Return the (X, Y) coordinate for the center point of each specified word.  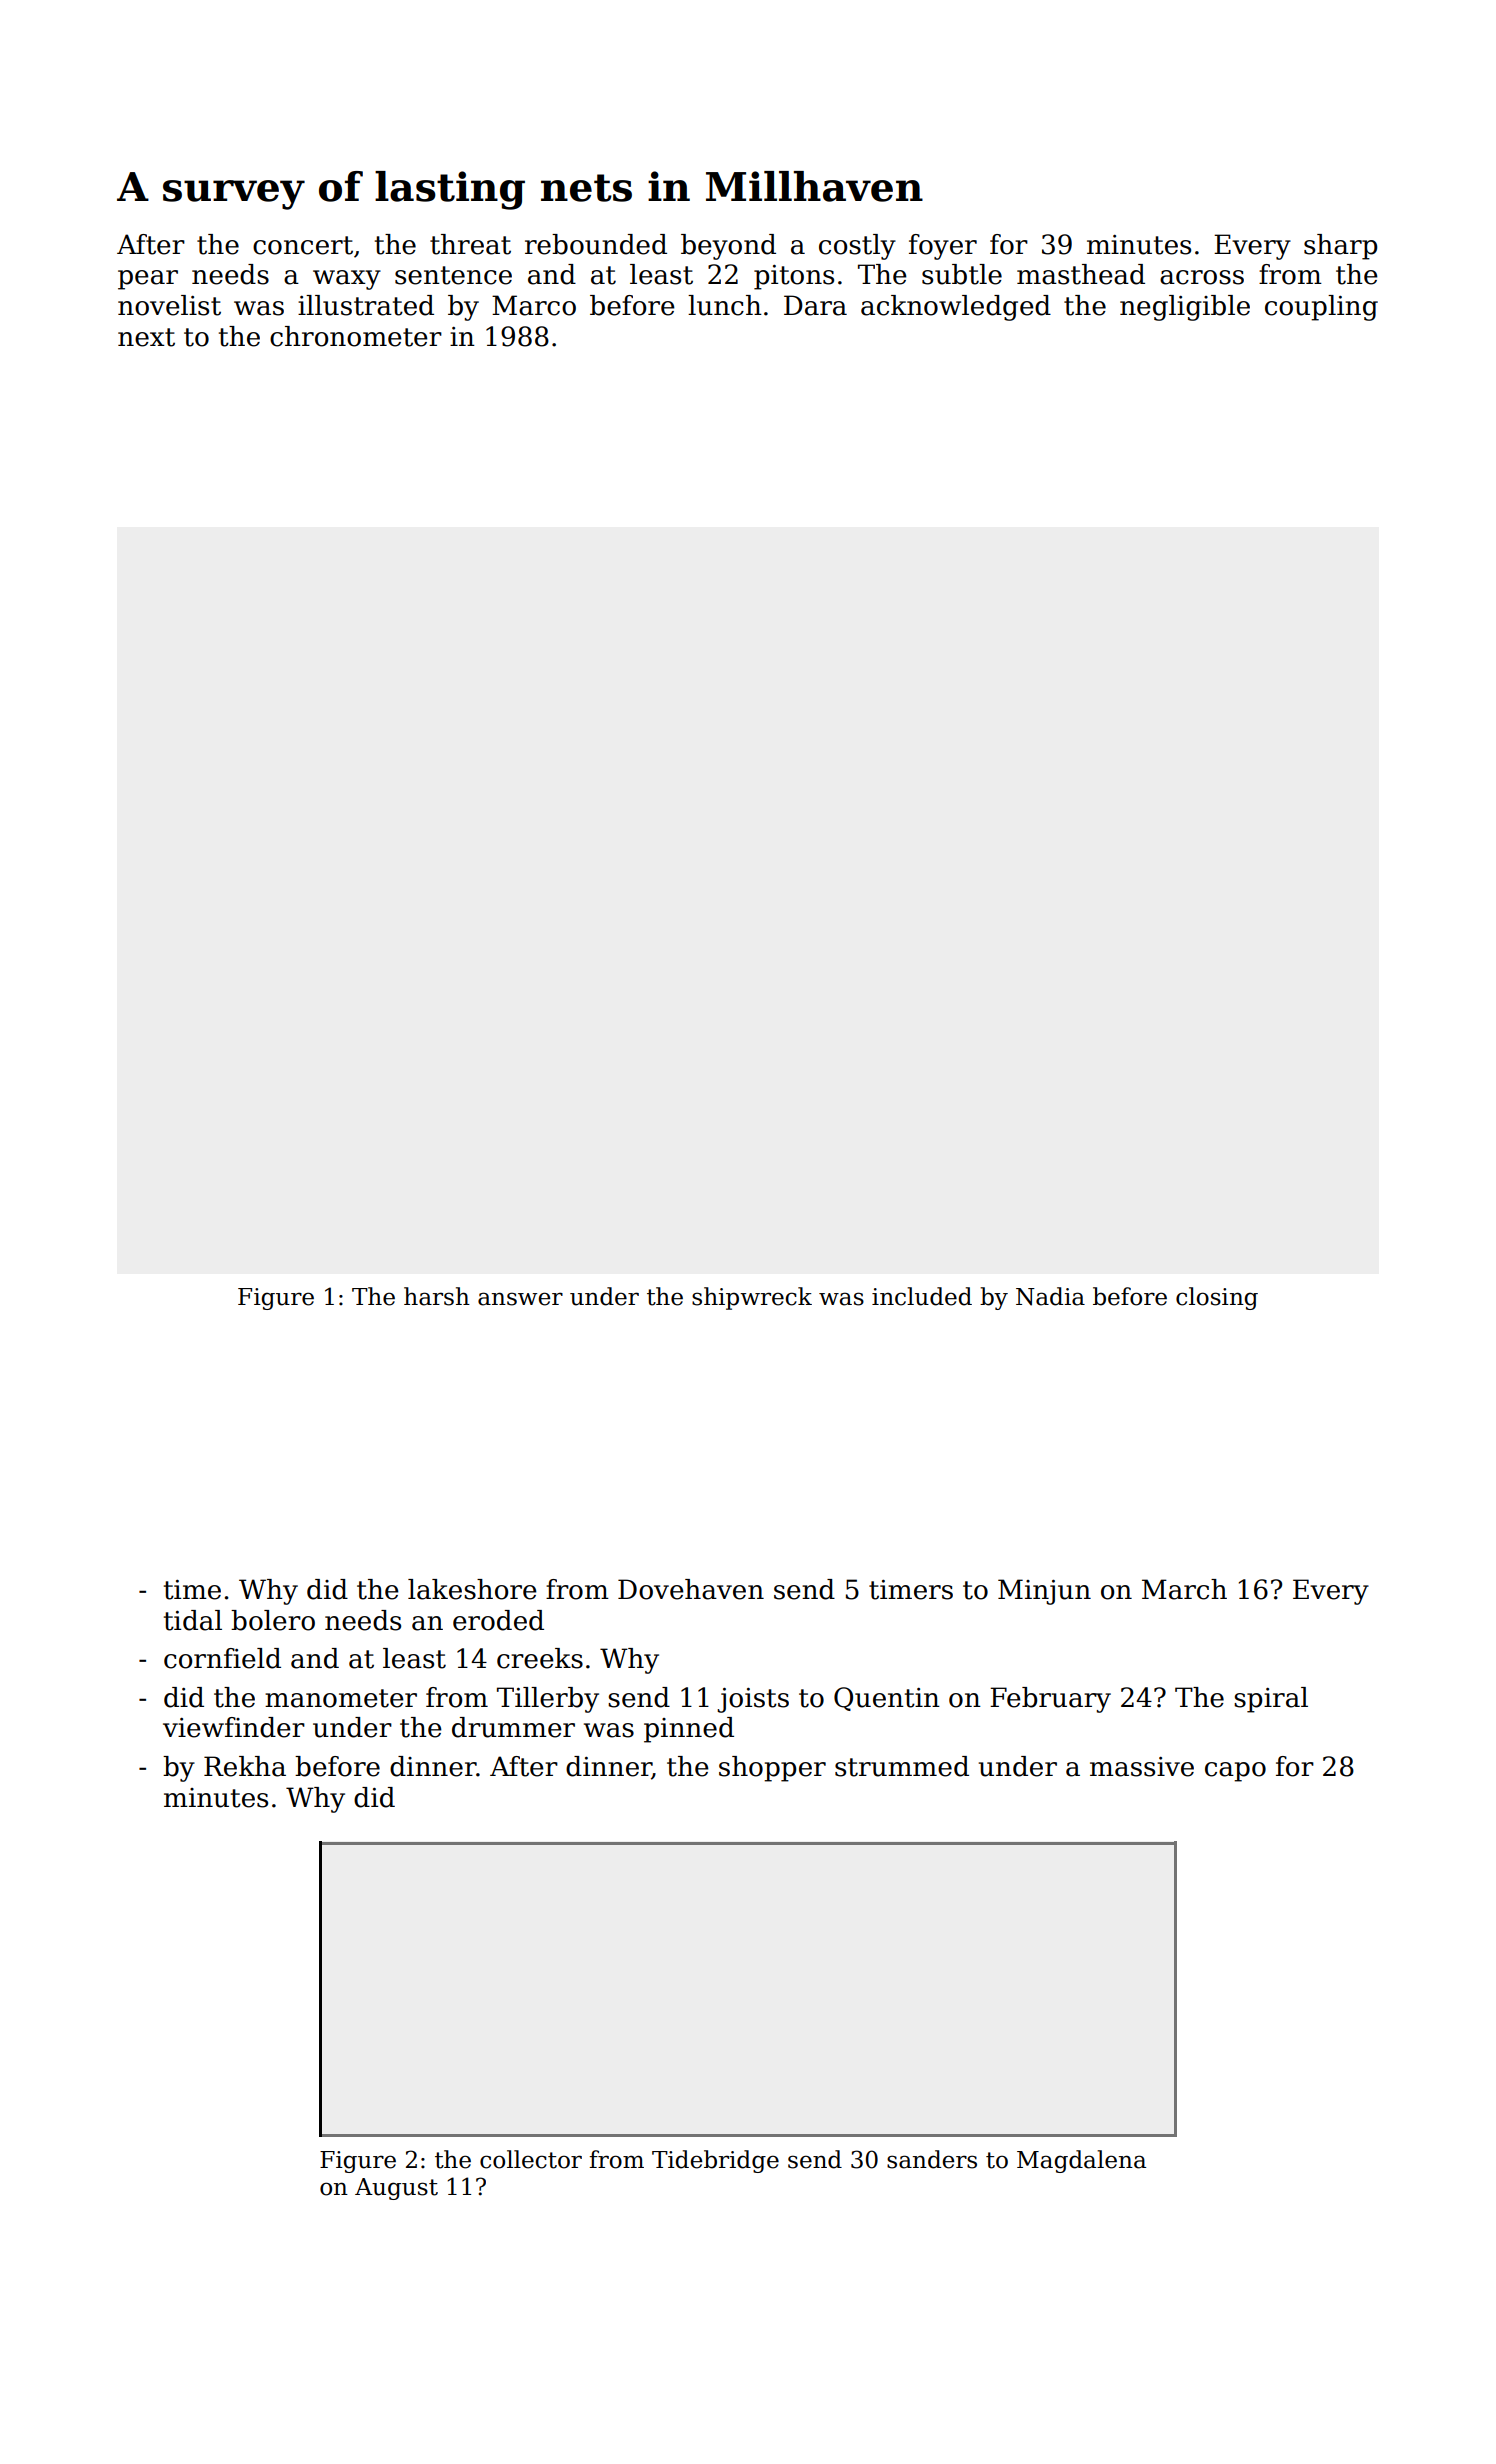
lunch (725, 305)
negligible (1185, 308)
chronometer (356, 336)
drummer (513, 1727)
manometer (341, 1698)
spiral (1271, 1700)
